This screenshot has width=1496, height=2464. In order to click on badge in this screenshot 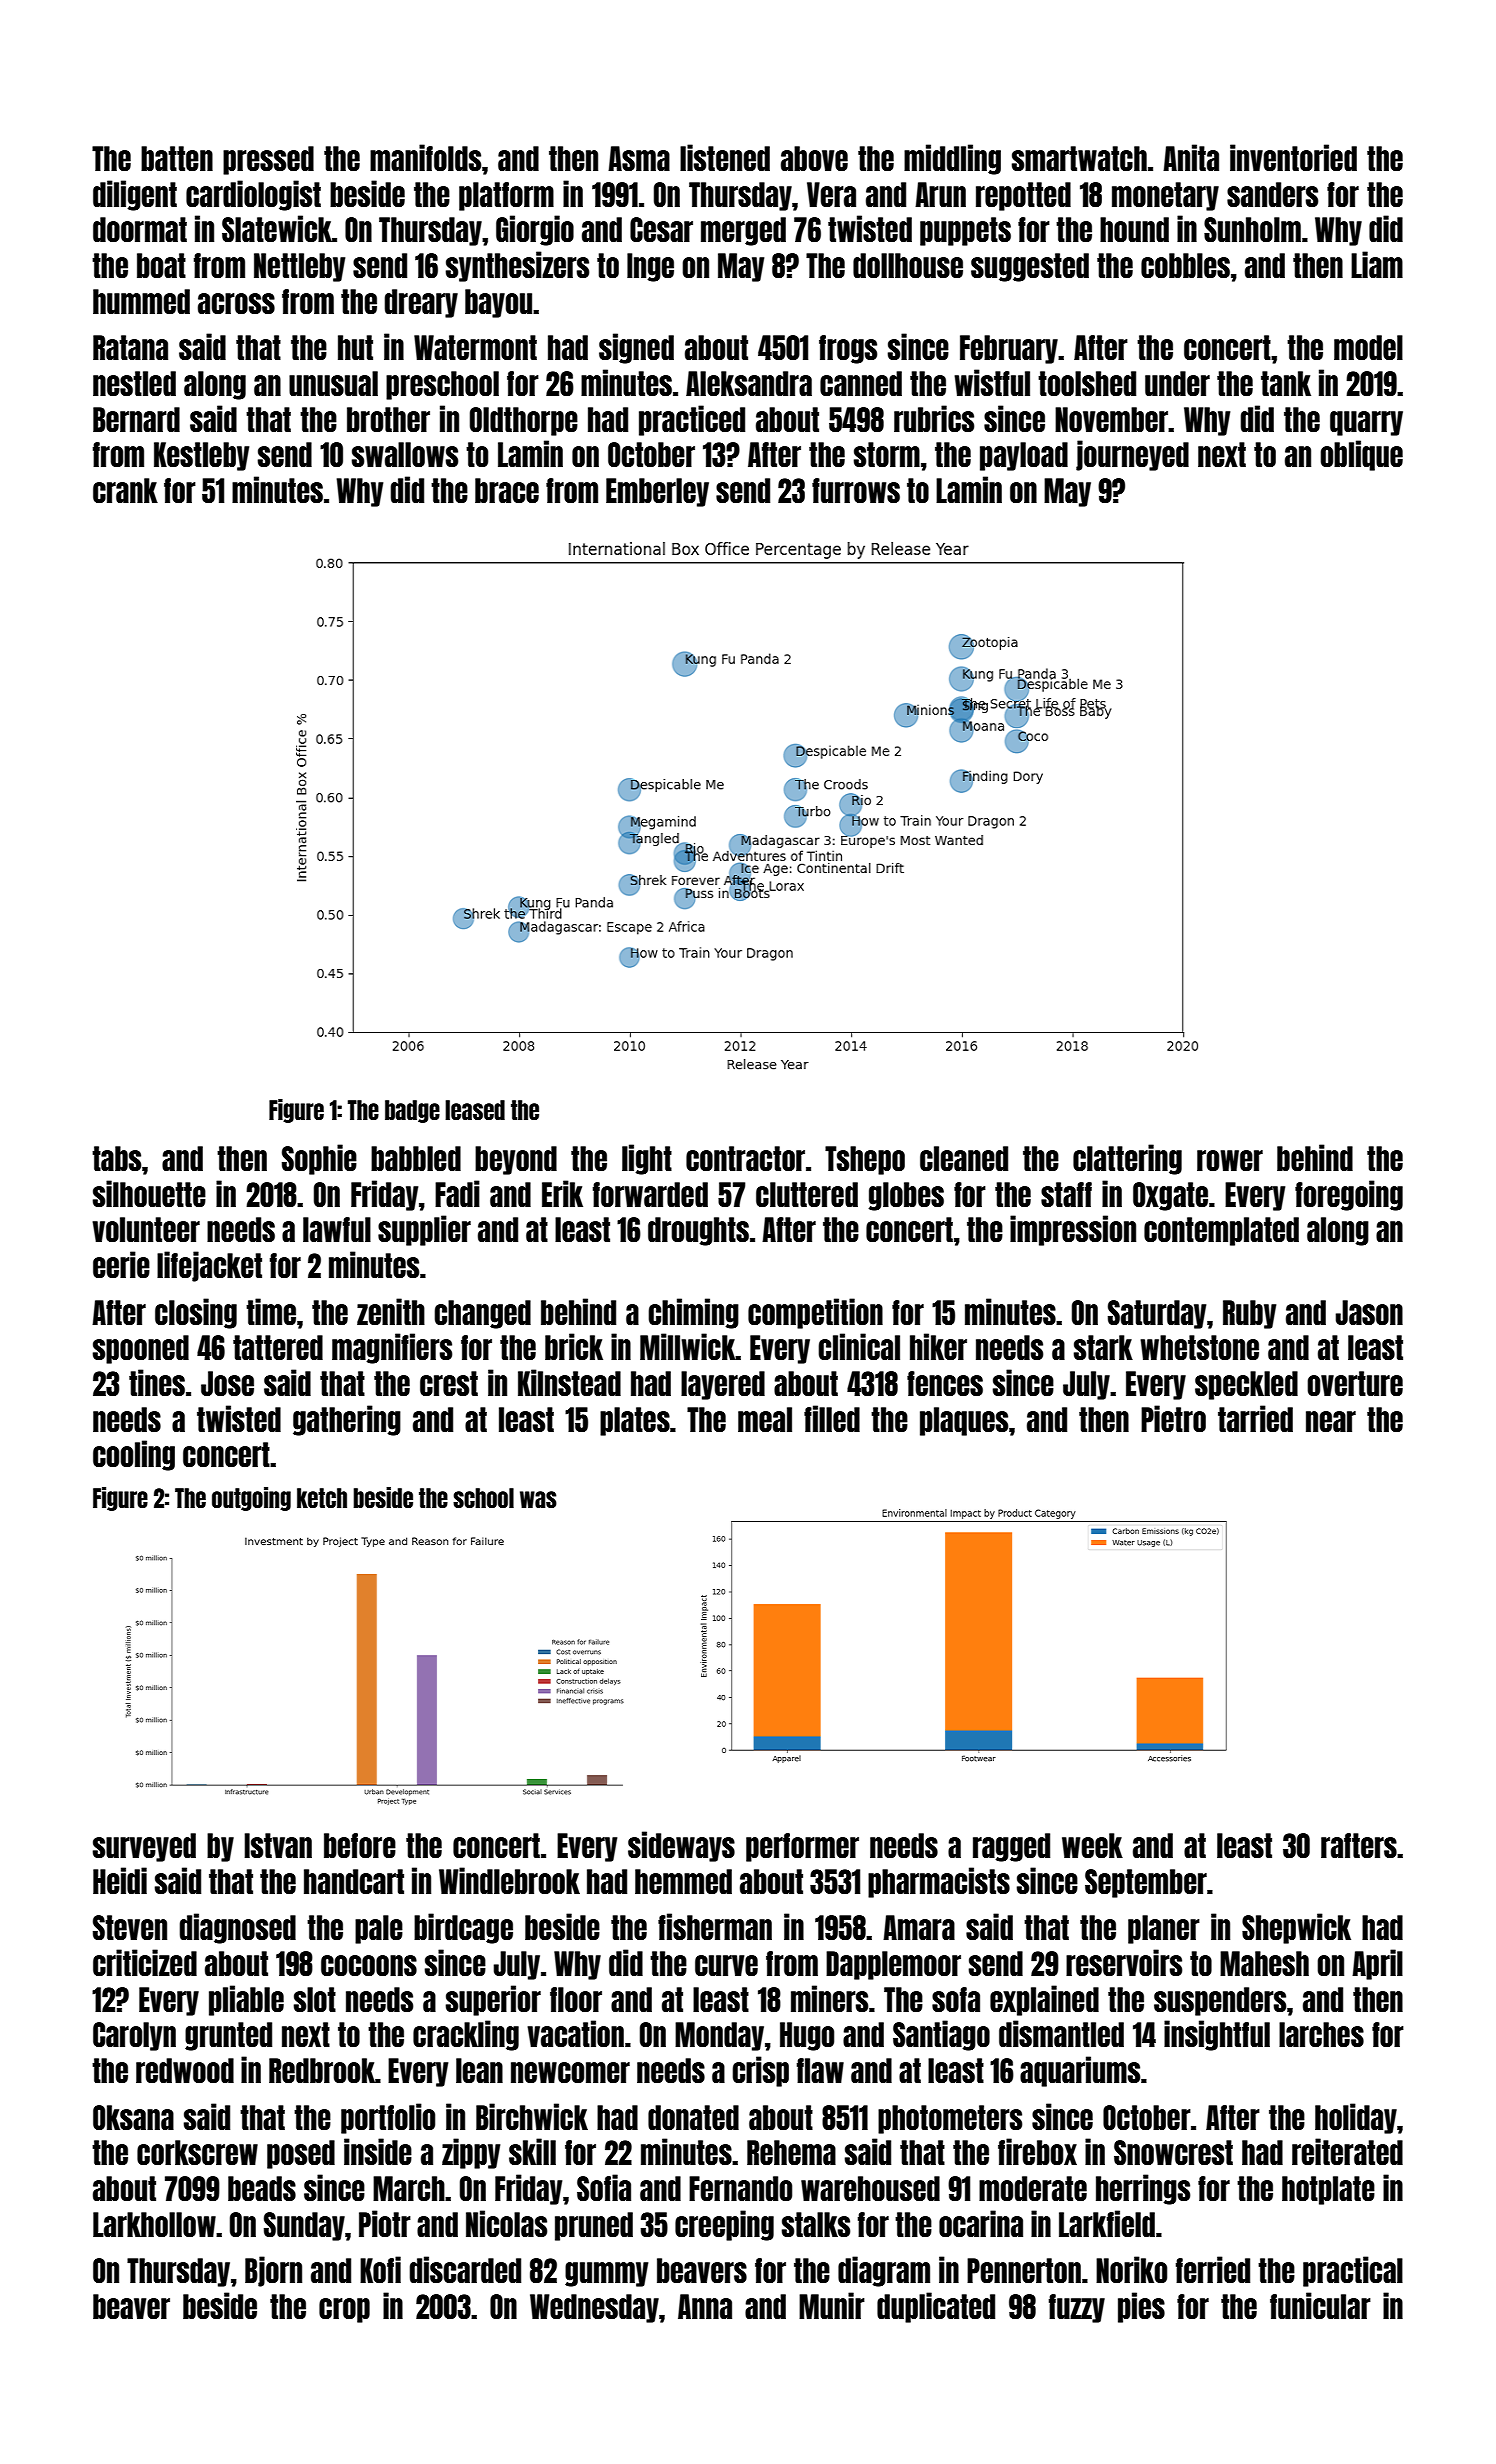, I will do `click(412, 1111)`.
